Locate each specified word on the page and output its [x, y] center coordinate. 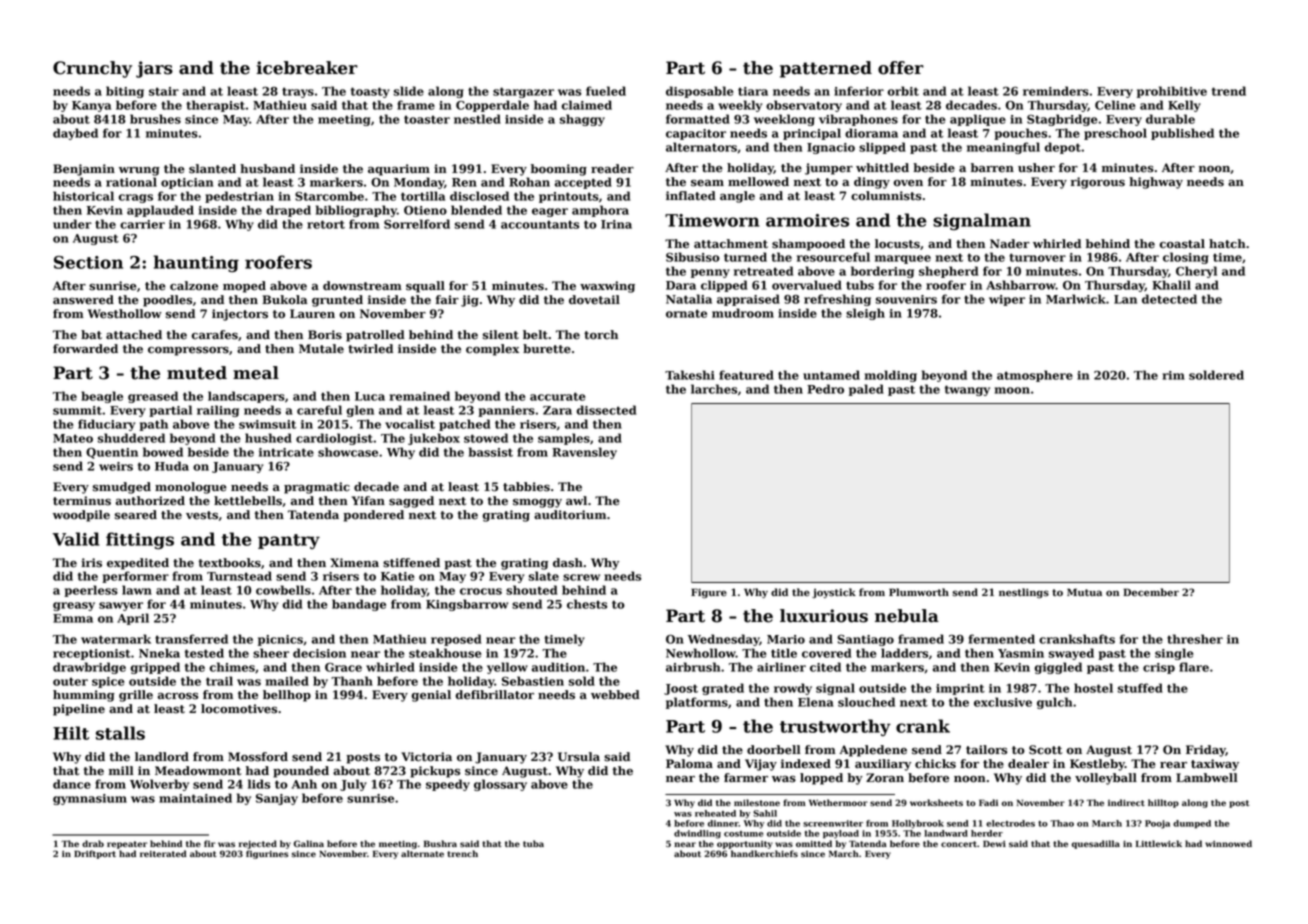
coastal [1182, 244]
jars [154, 69]
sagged [411, 502]
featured [746, 375]
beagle [102, 397]
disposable [699, 92]
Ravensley [584, 453]
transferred [191, 639]
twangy [967, 390]
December [1151, 592]
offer [901, 68]
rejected [258, 844]
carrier [142, 224]
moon [1012, 390]
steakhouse [445, 653]
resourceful [833, 257]
